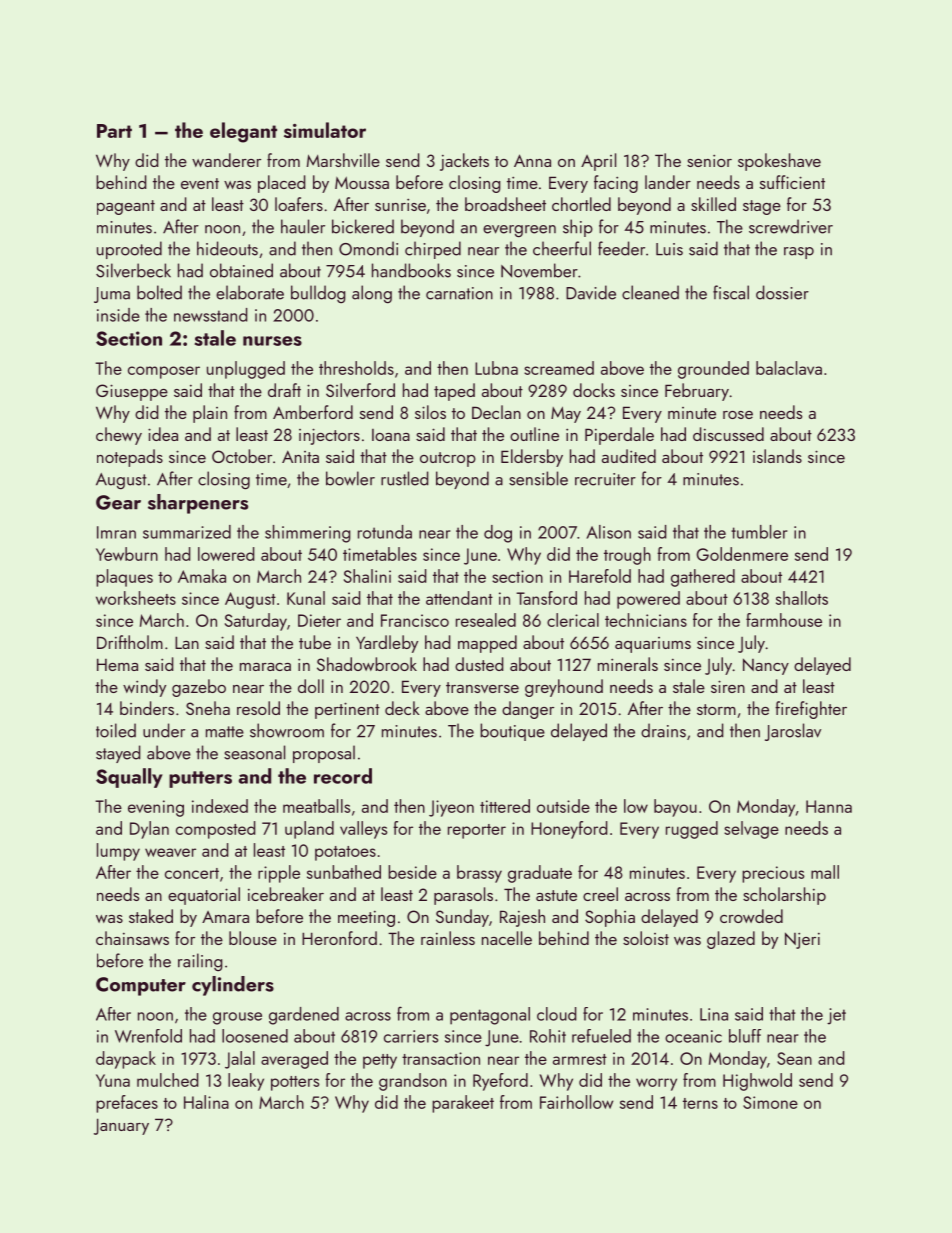 The image size is (952, 1233). Describe the element at coordinates (766, 666) in the document. I see `Nancy` at that location.
